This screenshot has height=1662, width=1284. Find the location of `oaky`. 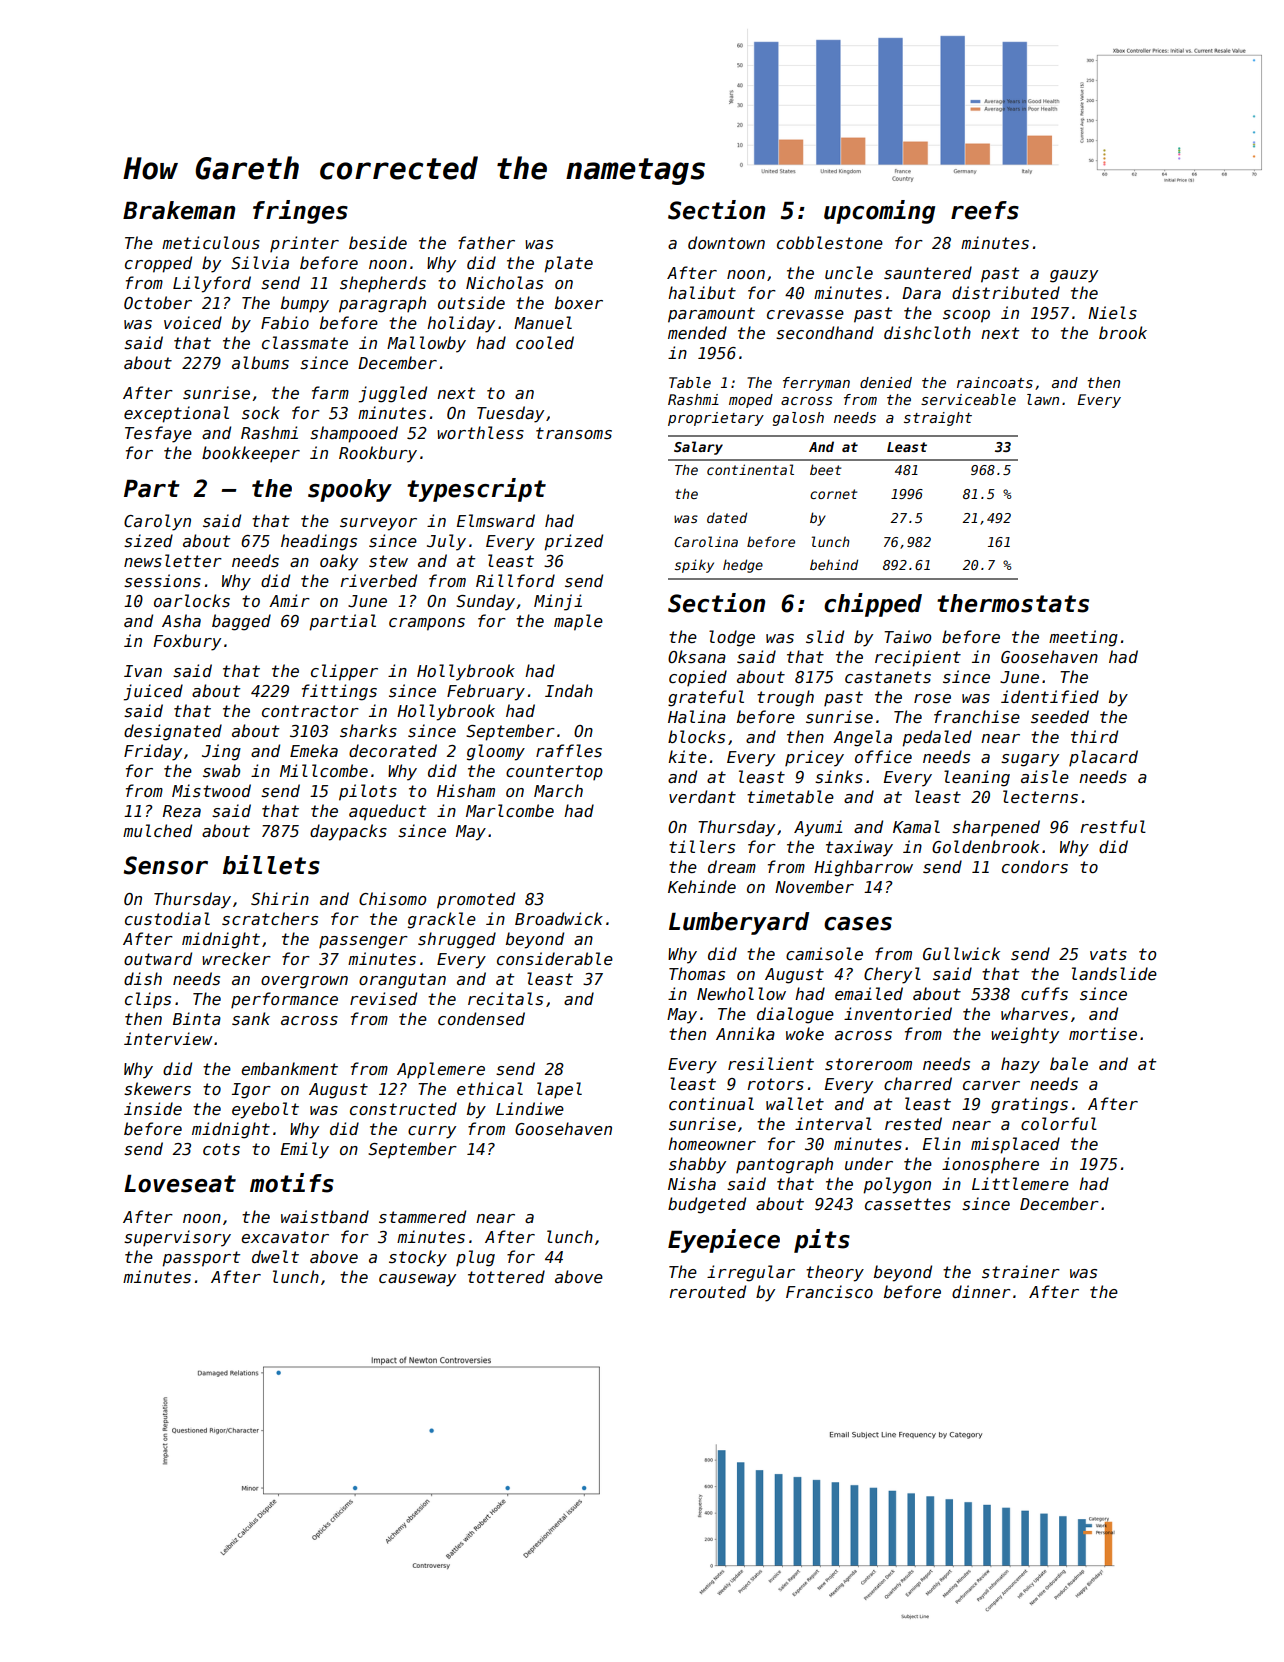

oaky is located at coordinates (339, 562).
